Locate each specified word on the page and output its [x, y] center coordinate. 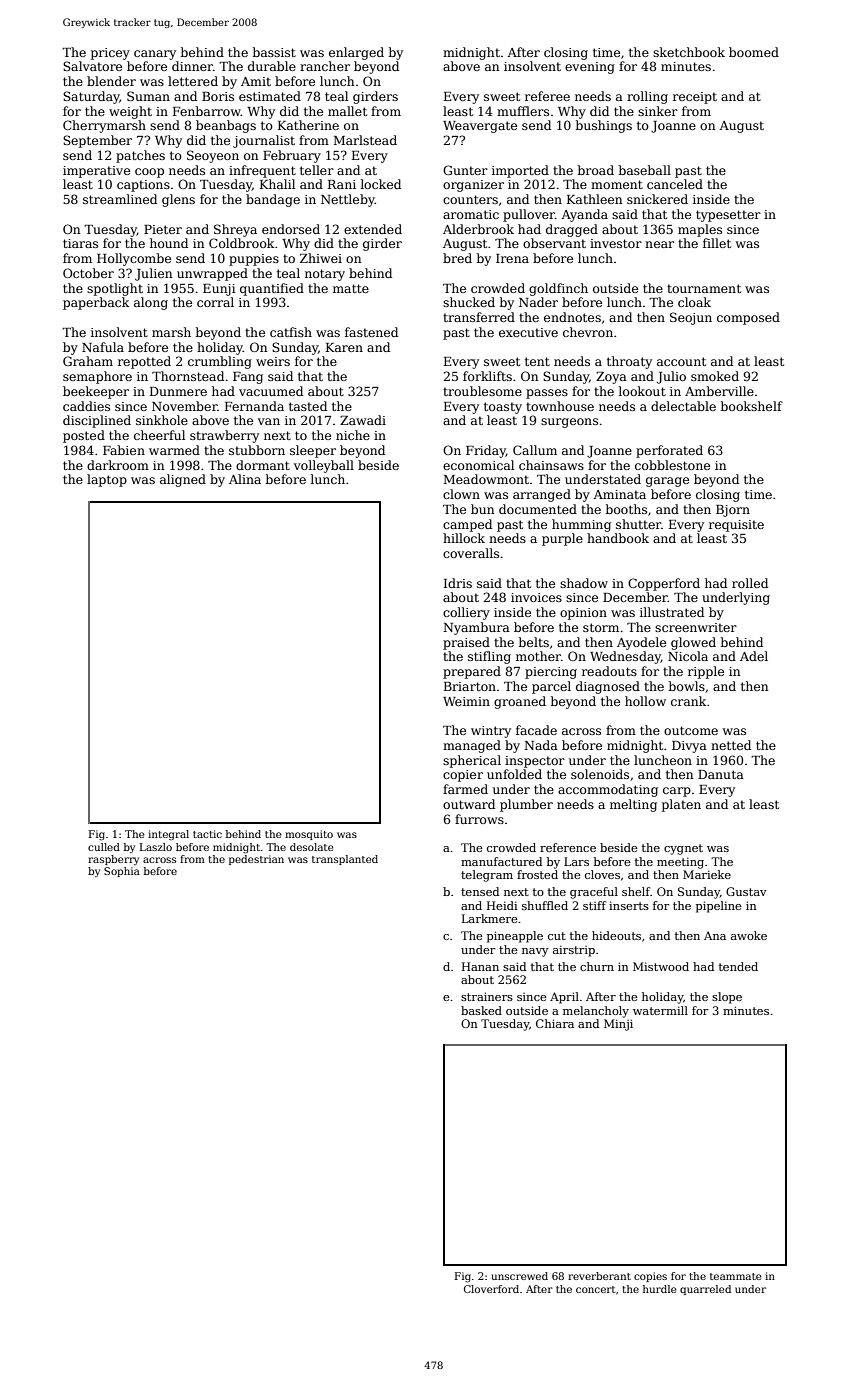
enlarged [356, 53]
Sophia [122, 872]
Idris [458, 583]
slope [727, 998]
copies [650, 1277]
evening [590, 68]
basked [481, 1010]
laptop [107, 480]
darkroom [118, 465]
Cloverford [491, 1289]
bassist [274, 52]
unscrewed [519, 1276]
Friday [486, 451]
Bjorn [733, 511]
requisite [736, 526]
